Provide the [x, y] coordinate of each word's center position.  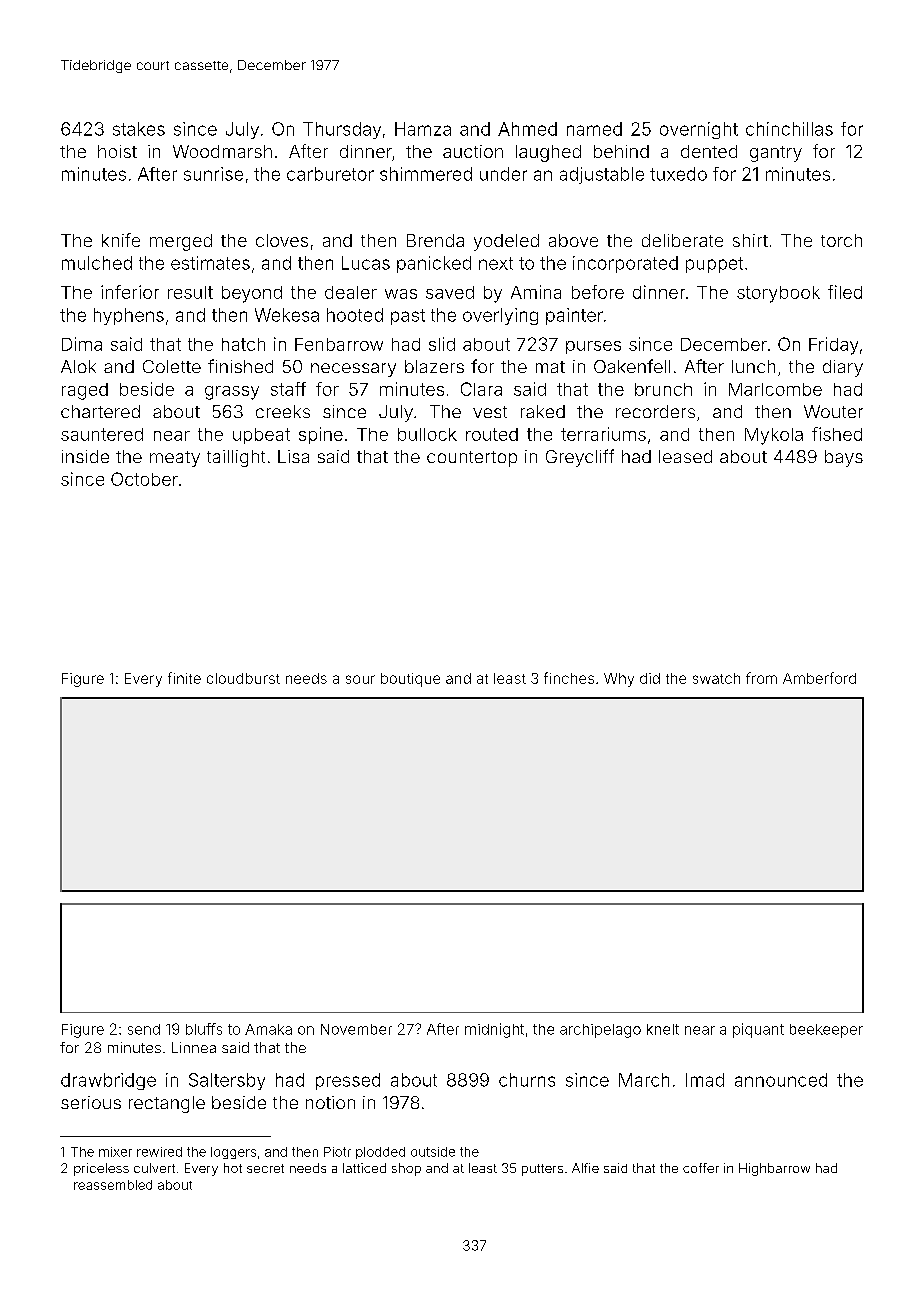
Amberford [819, 678]
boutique [410, 680]
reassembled [113, 1185]
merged [181, 242]
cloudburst [243, 678]
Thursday [342, 130]
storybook [778, 294]
